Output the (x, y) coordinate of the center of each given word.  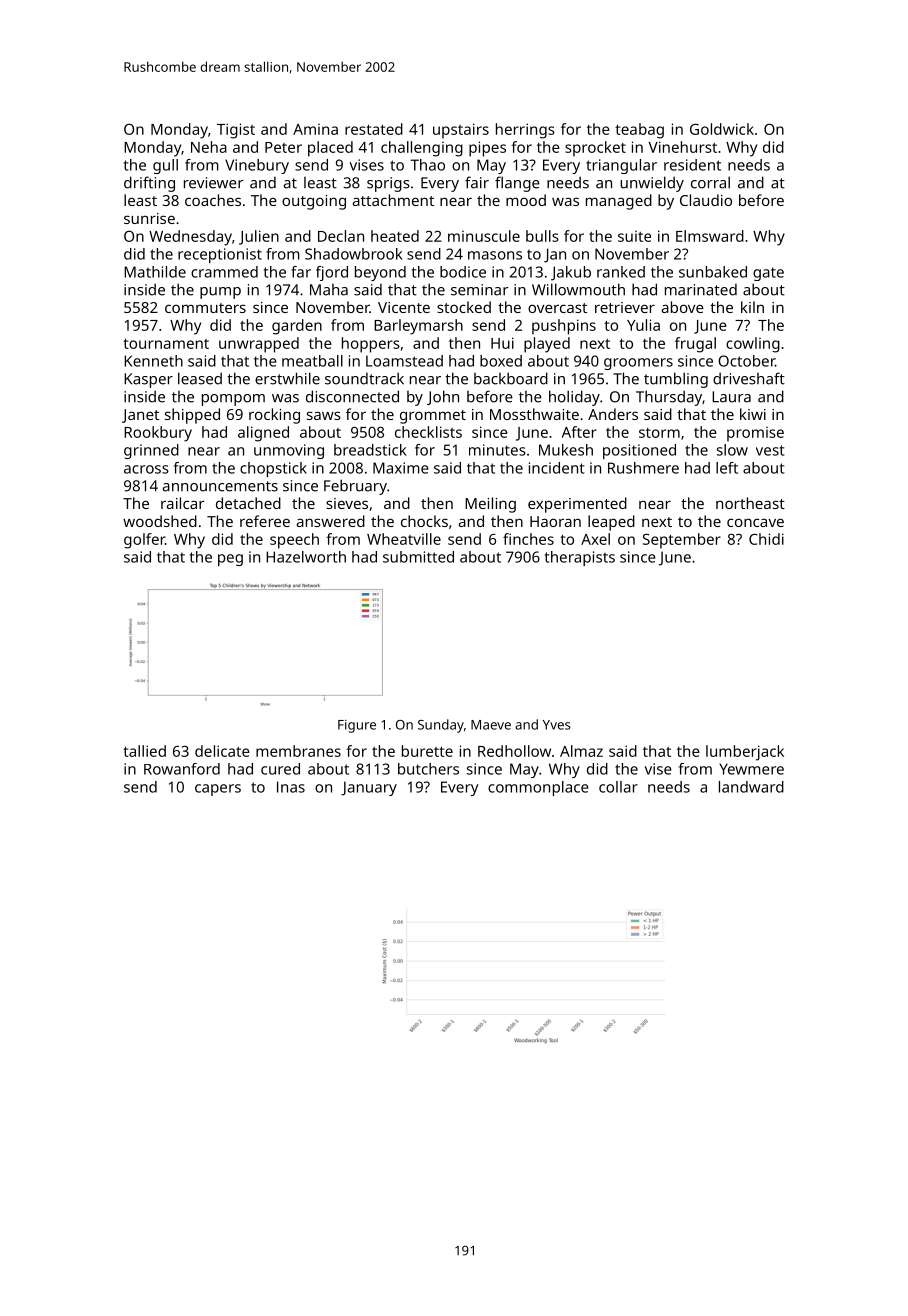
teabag (639, 131)
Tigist (236, 131)
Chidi (766, 539)
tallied (144, 751)
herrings (525, 131)
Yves (557, 725)
